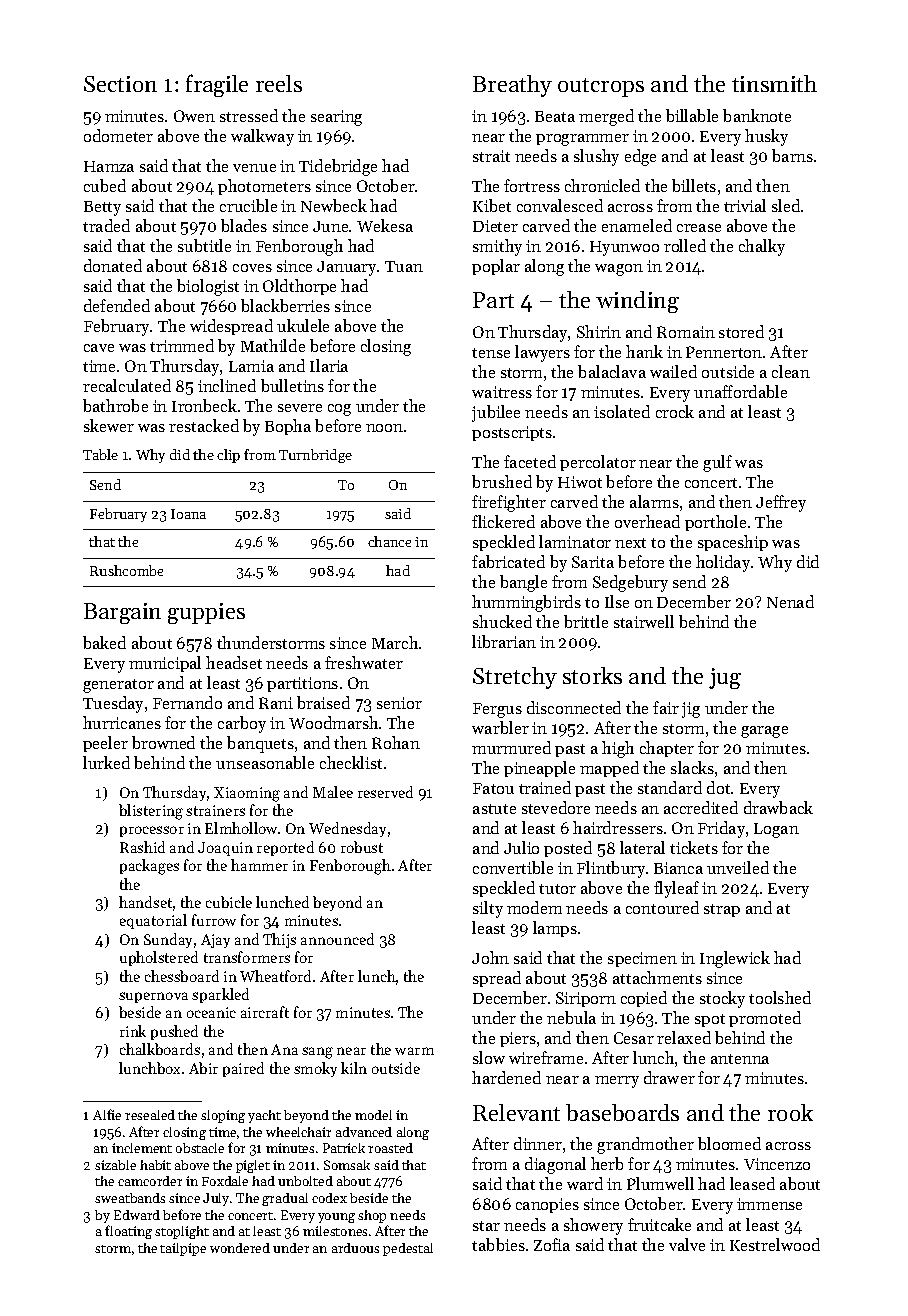  Describe the element at coordinates (128, 1232) in the document. I see `floating` at that location.
